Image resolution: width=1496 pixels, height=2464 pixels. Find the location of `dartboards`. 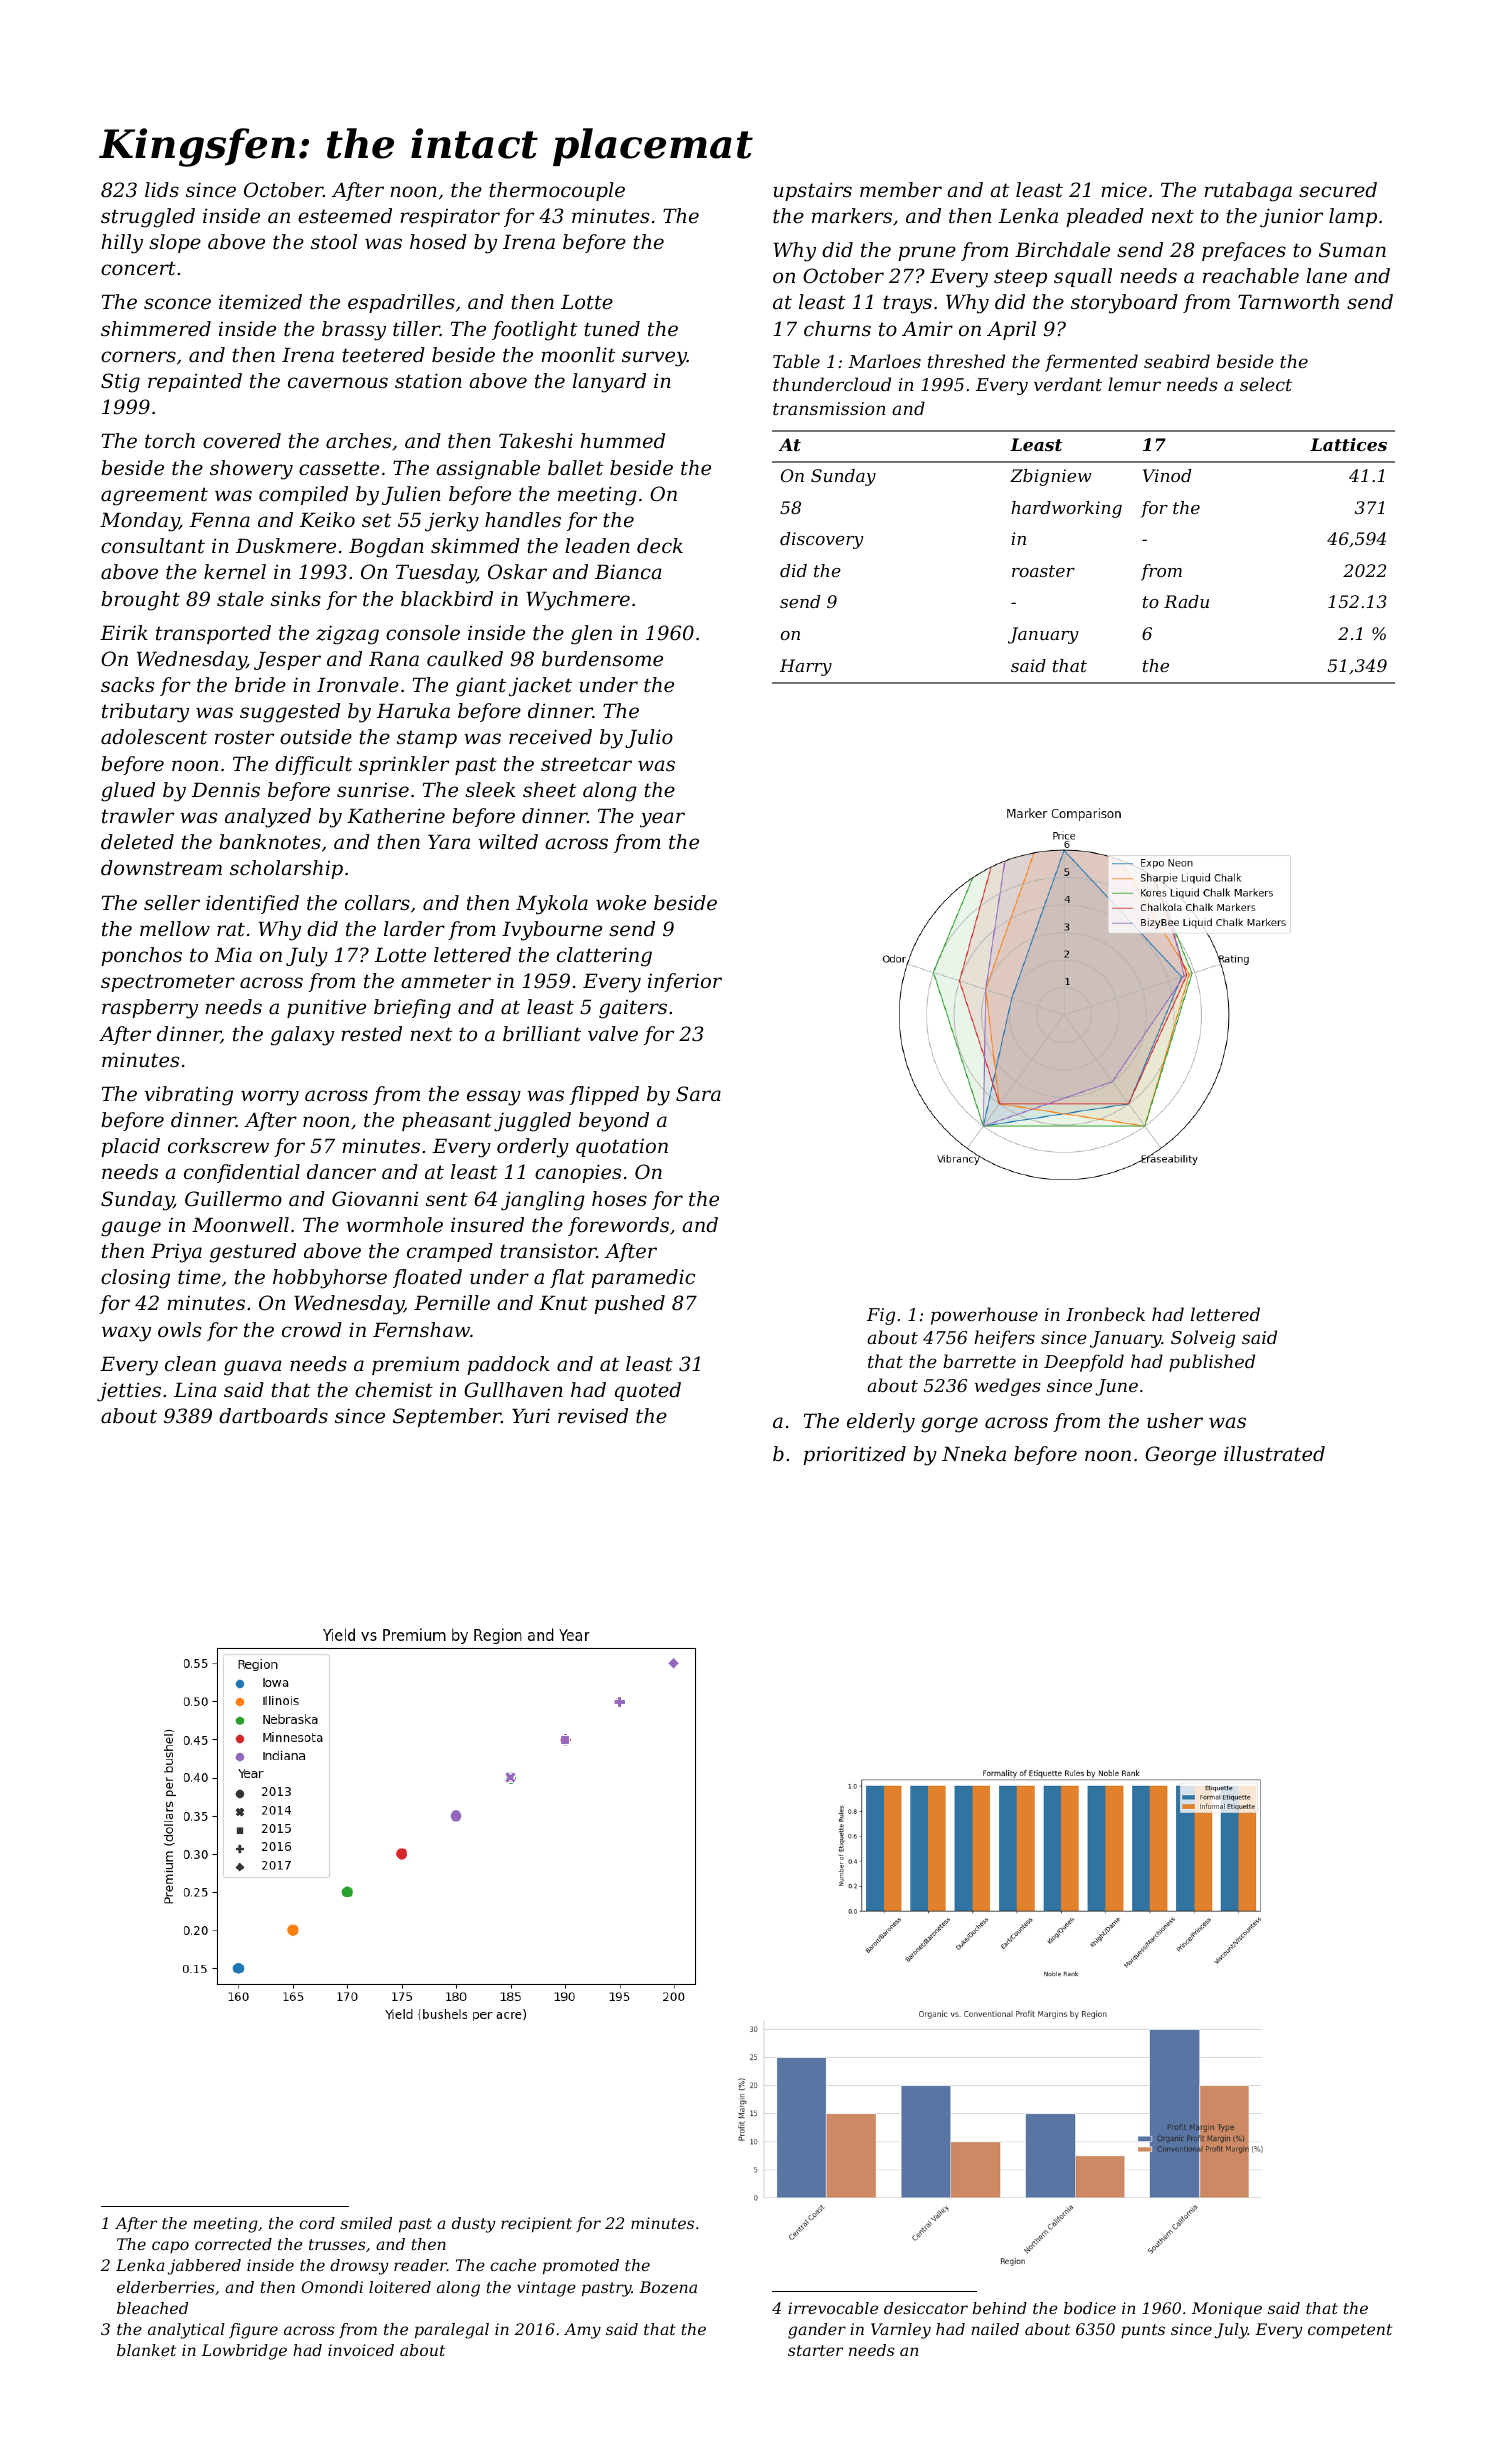

dartboards is located at coordinates (273, 1416).
